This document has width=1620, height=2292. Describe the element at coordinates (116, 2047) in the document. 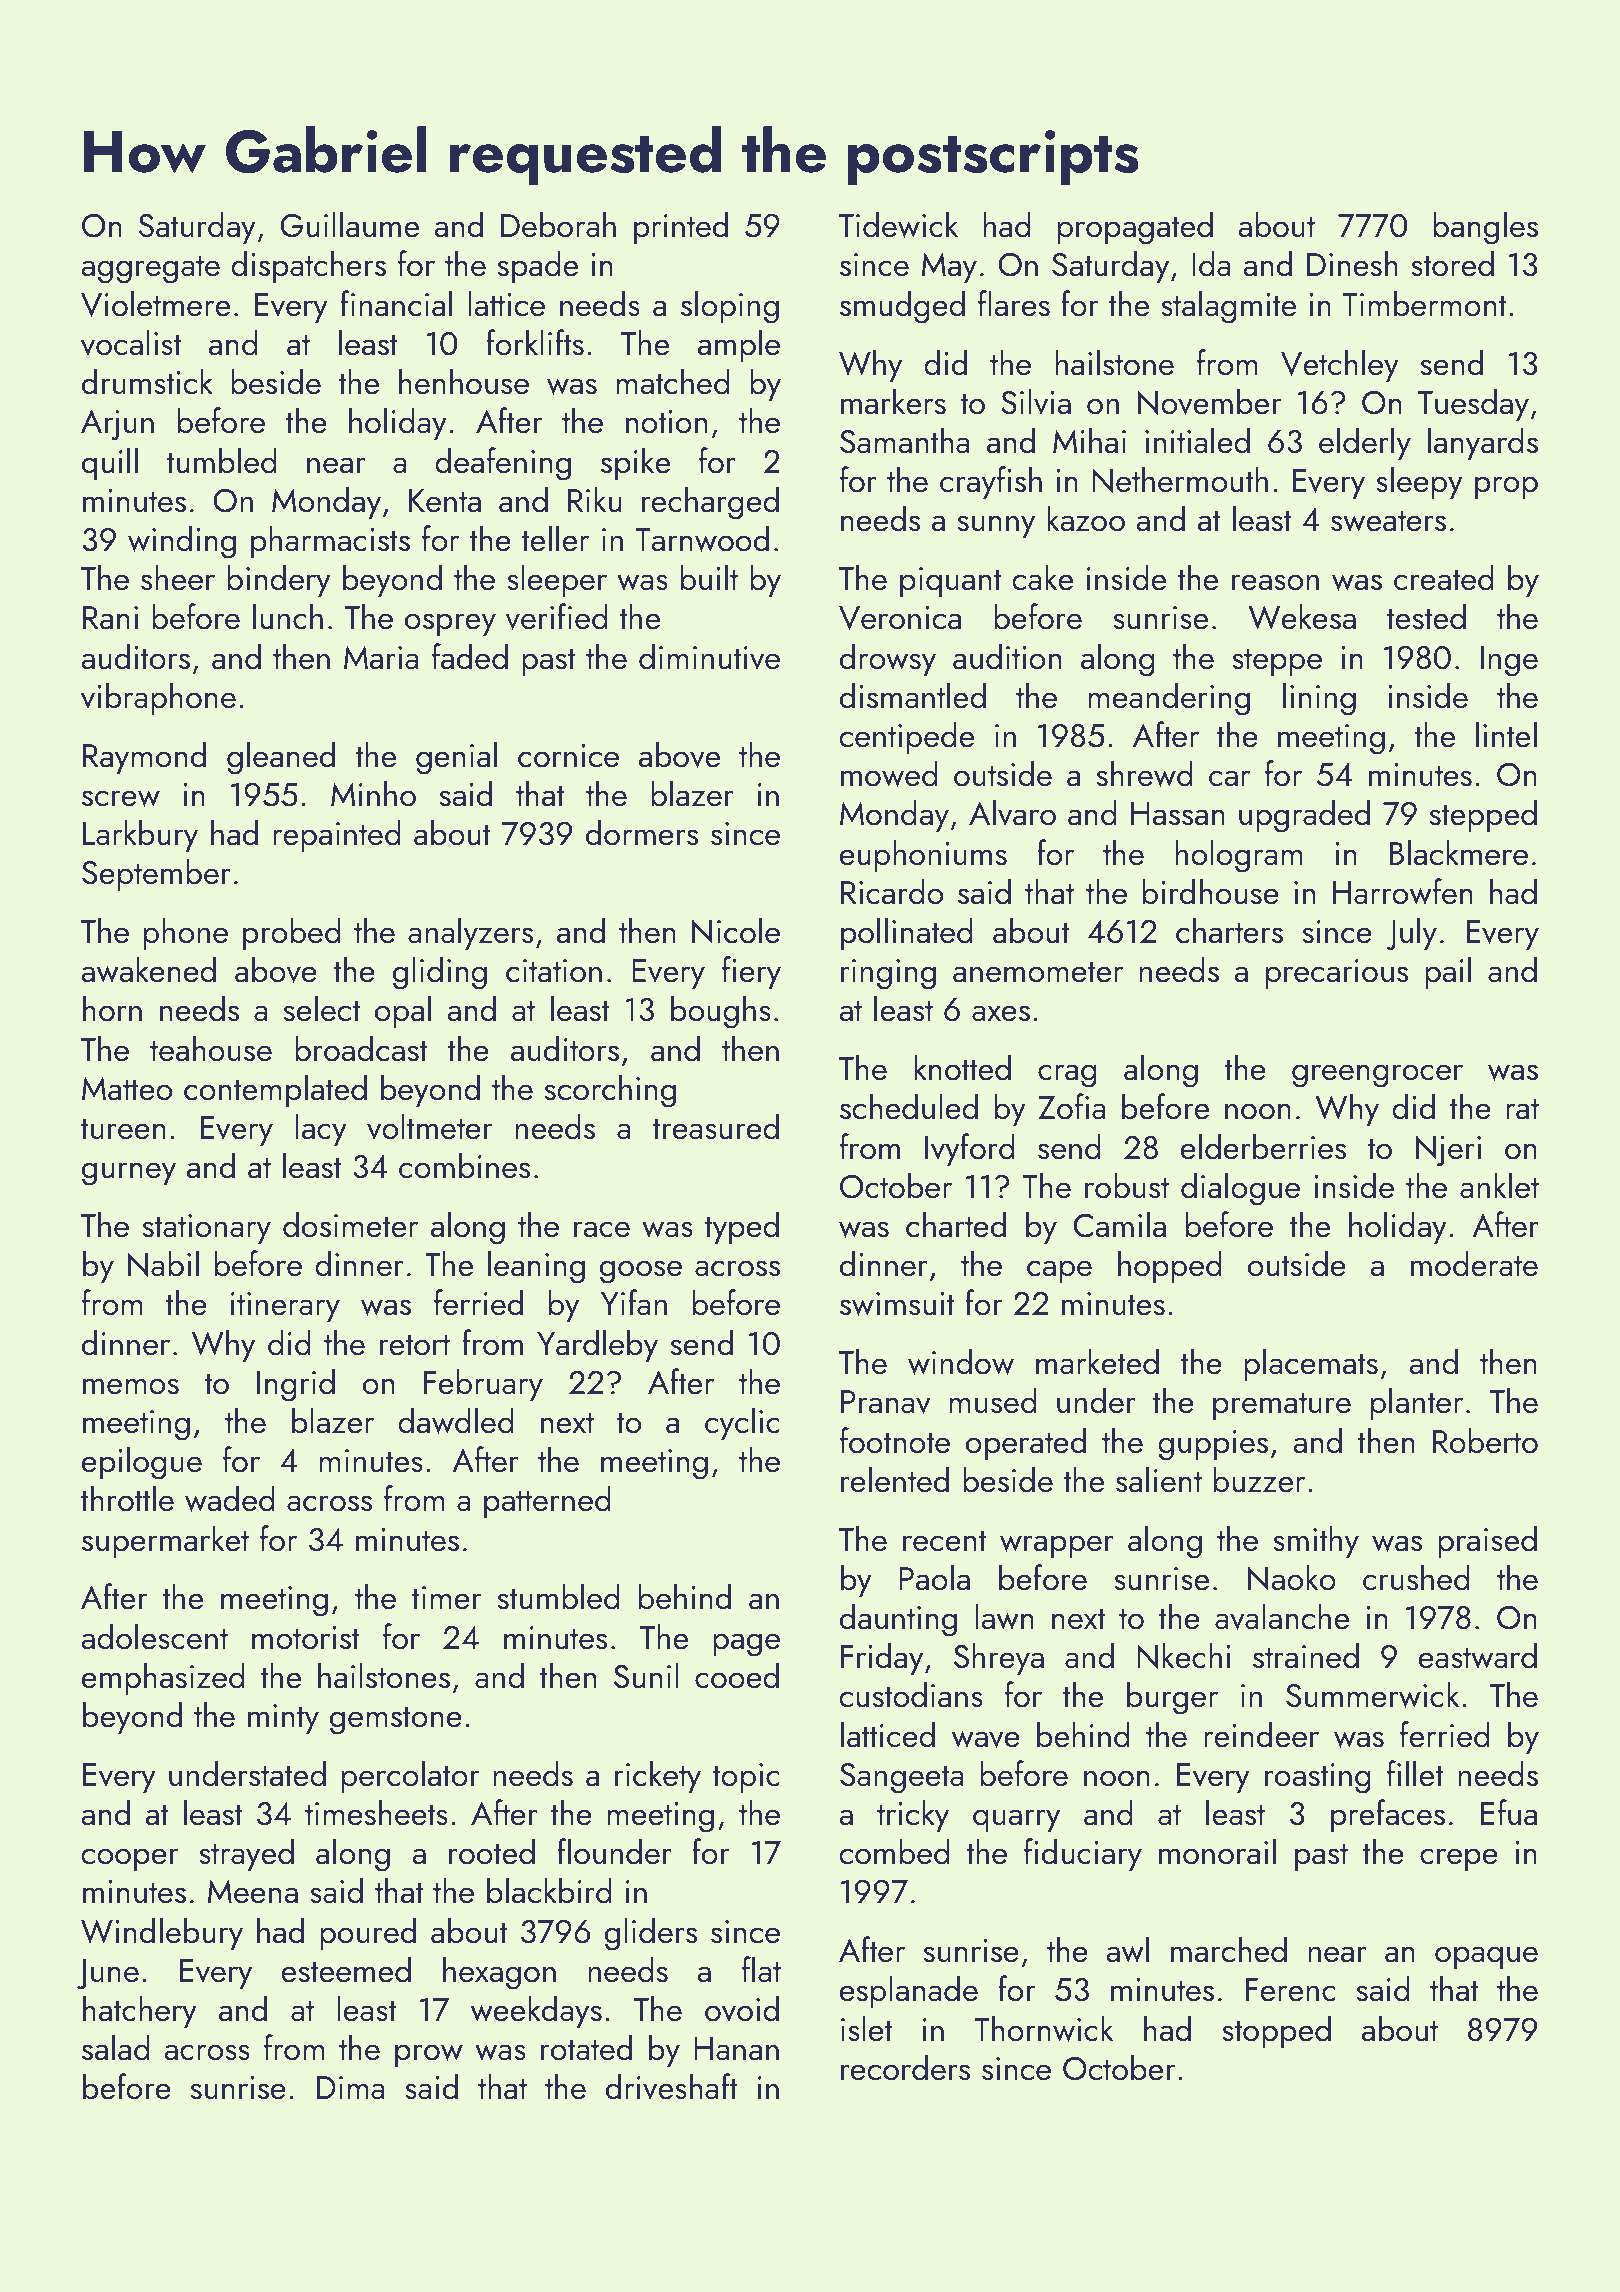

I see `salad` at that location.
